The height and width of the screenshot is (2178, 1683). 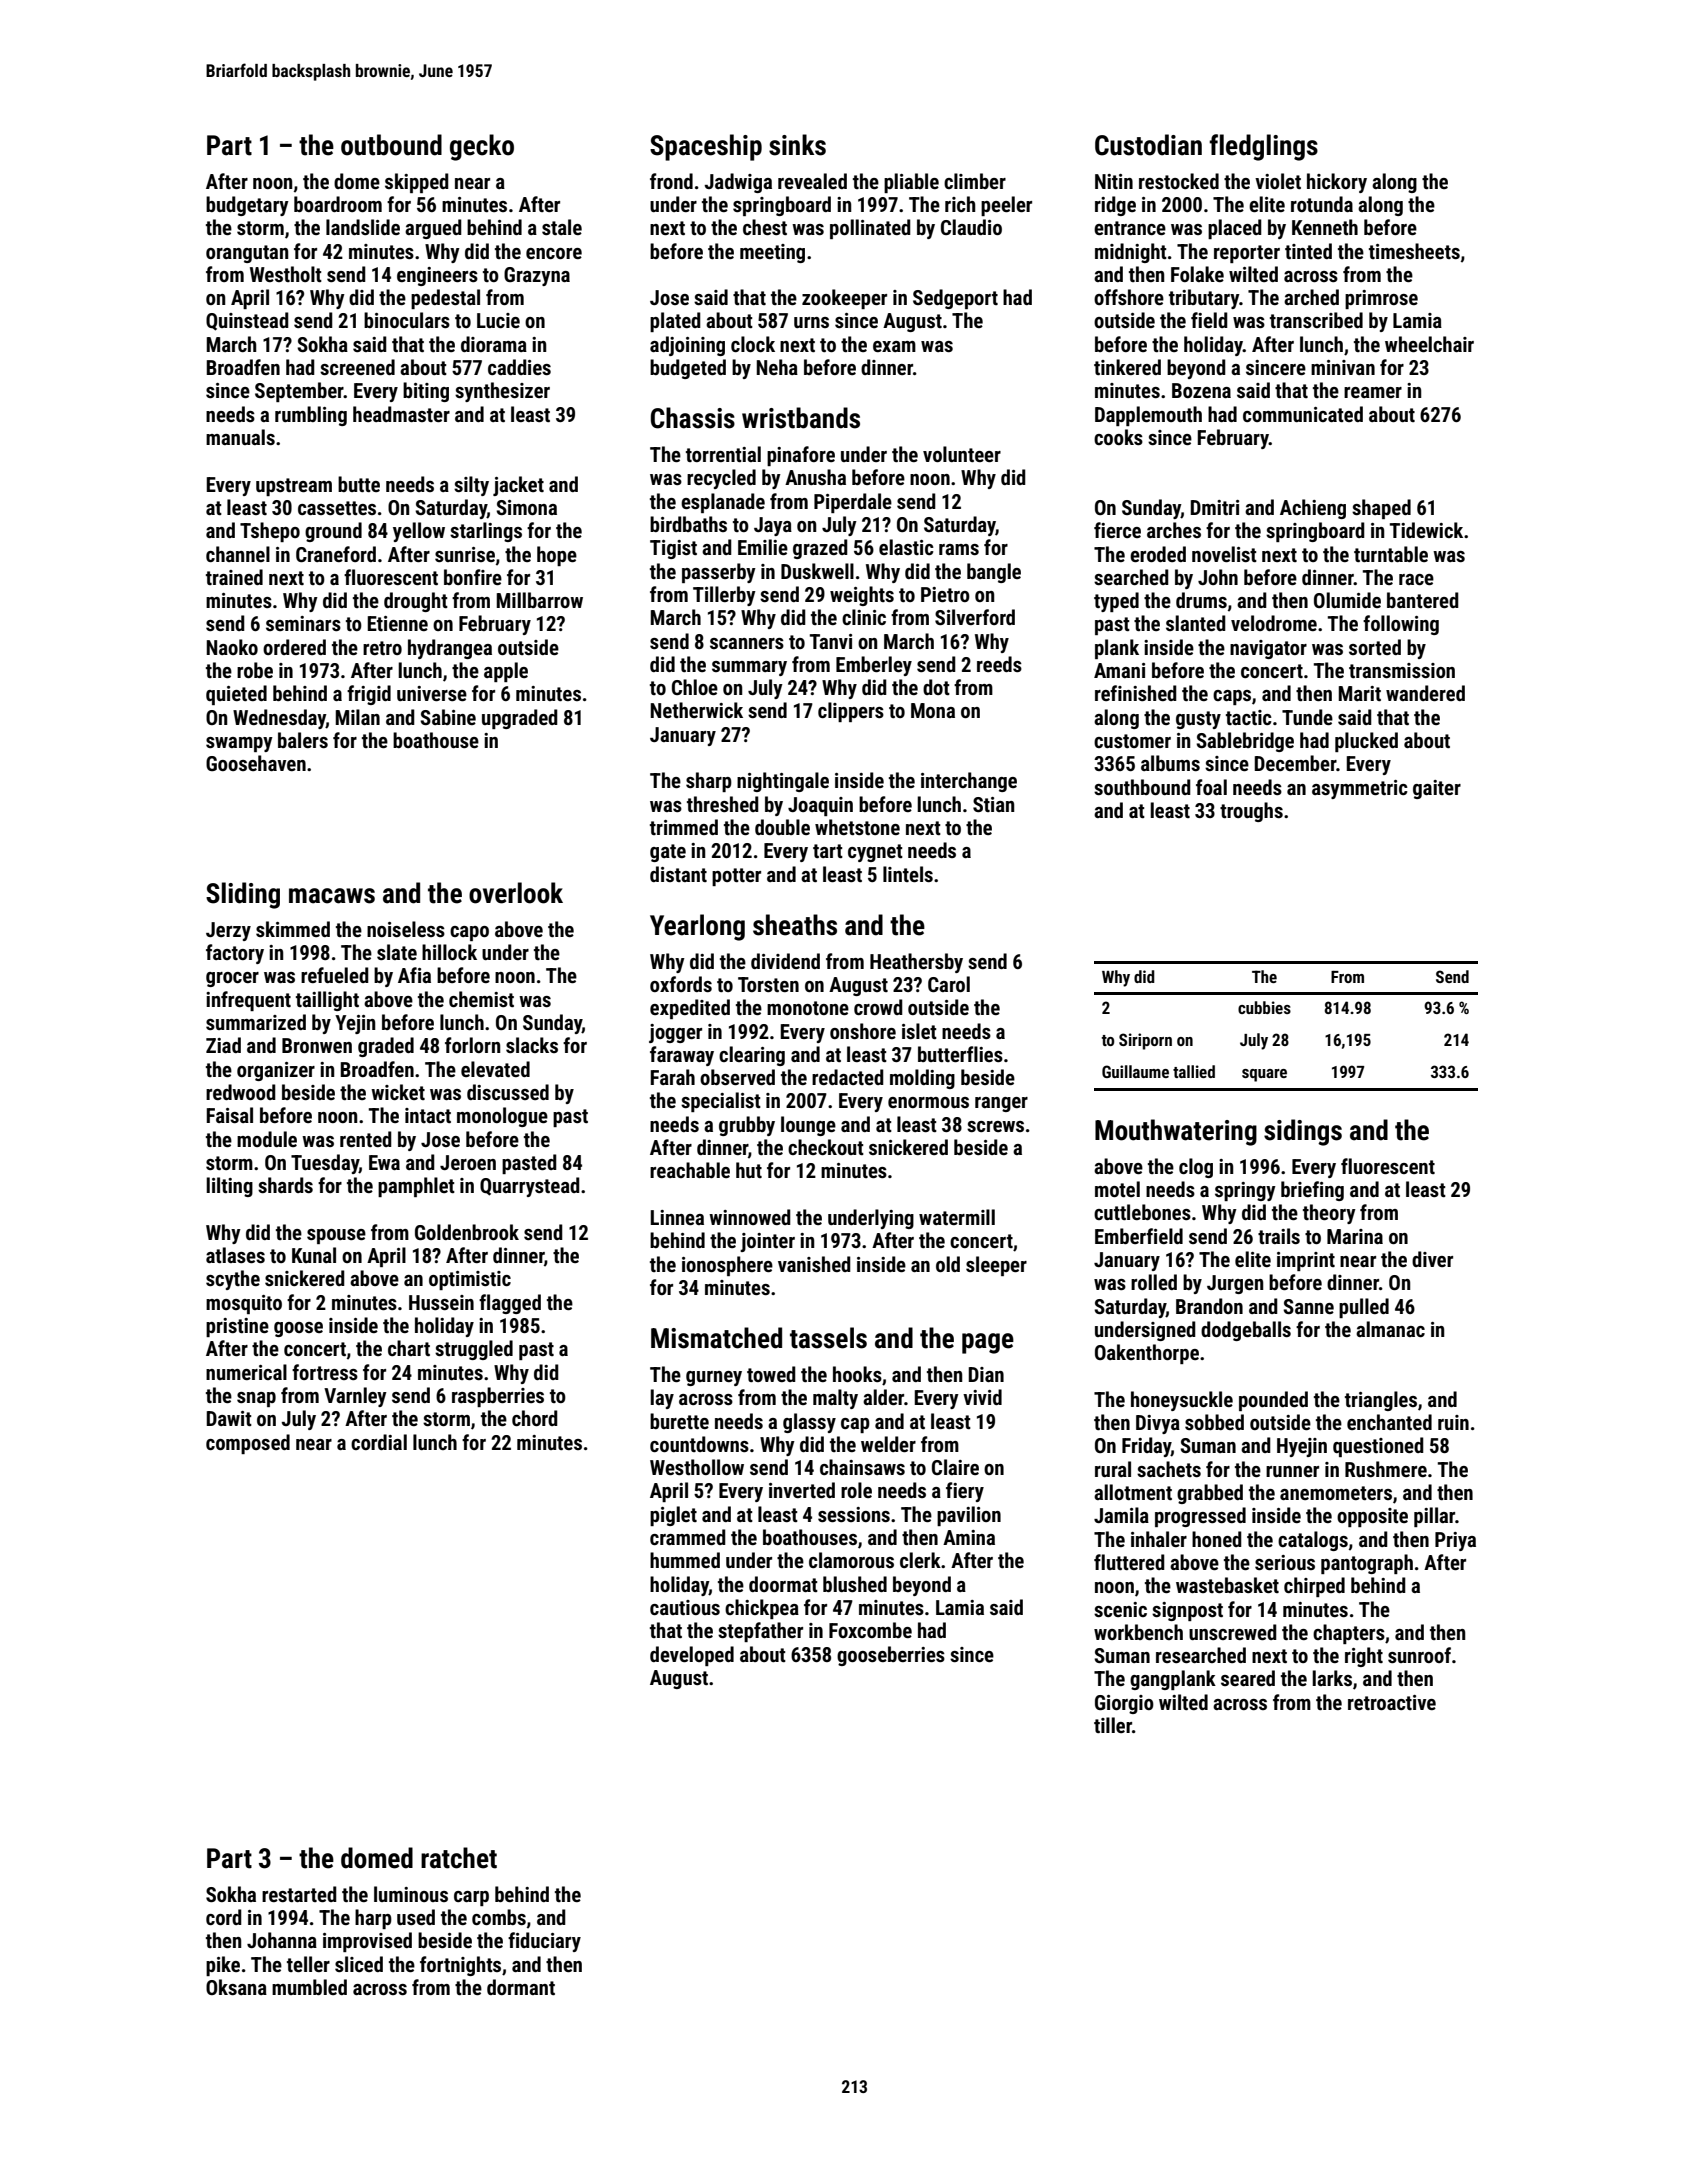 I want to click on communicated, so click(x=1303, y=414).
